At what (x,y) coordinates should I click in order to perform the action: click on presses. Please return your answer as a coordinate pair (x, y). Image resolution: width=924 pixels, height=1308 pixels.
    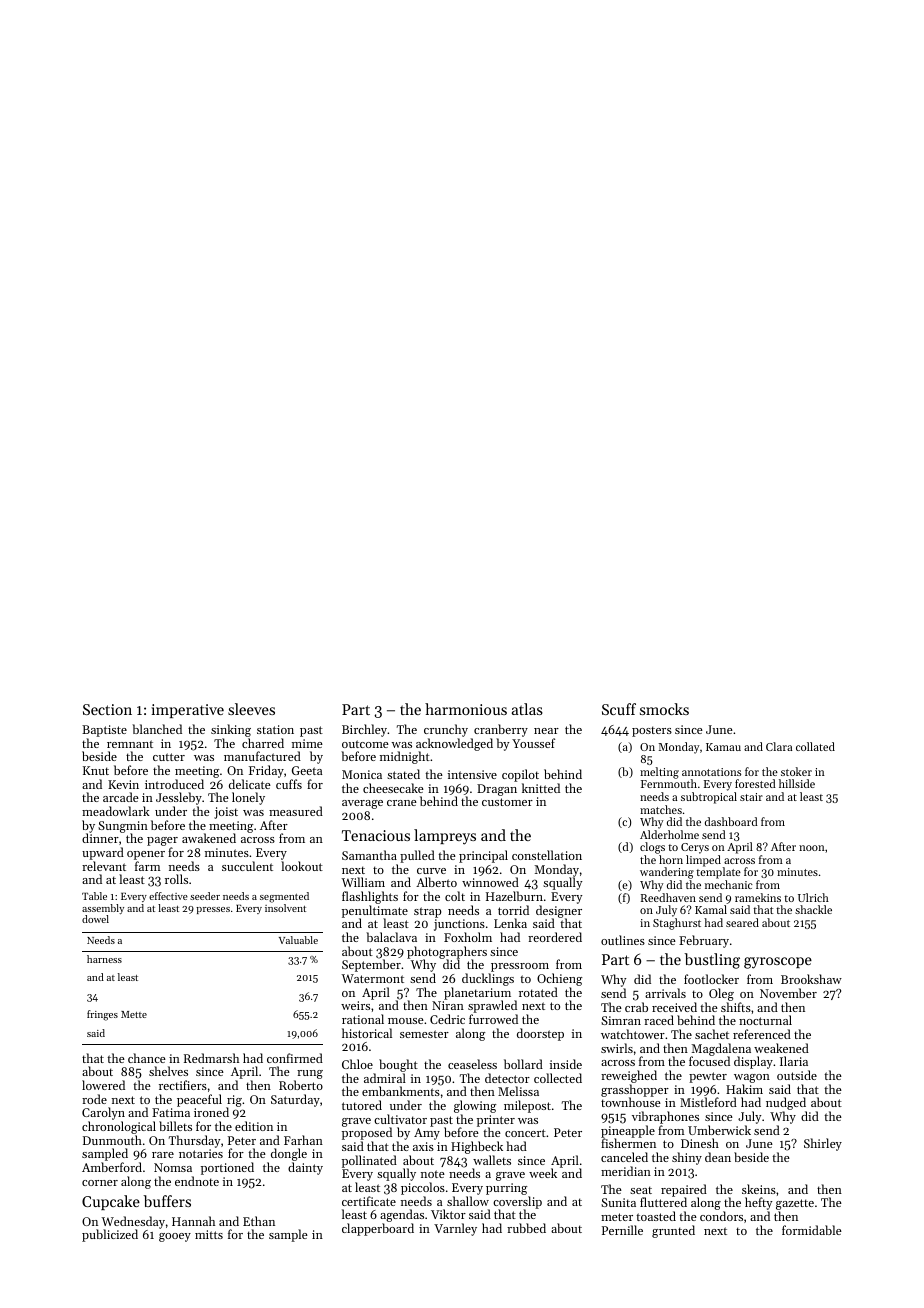
    Looking at the image, I should click on (213, 910).
